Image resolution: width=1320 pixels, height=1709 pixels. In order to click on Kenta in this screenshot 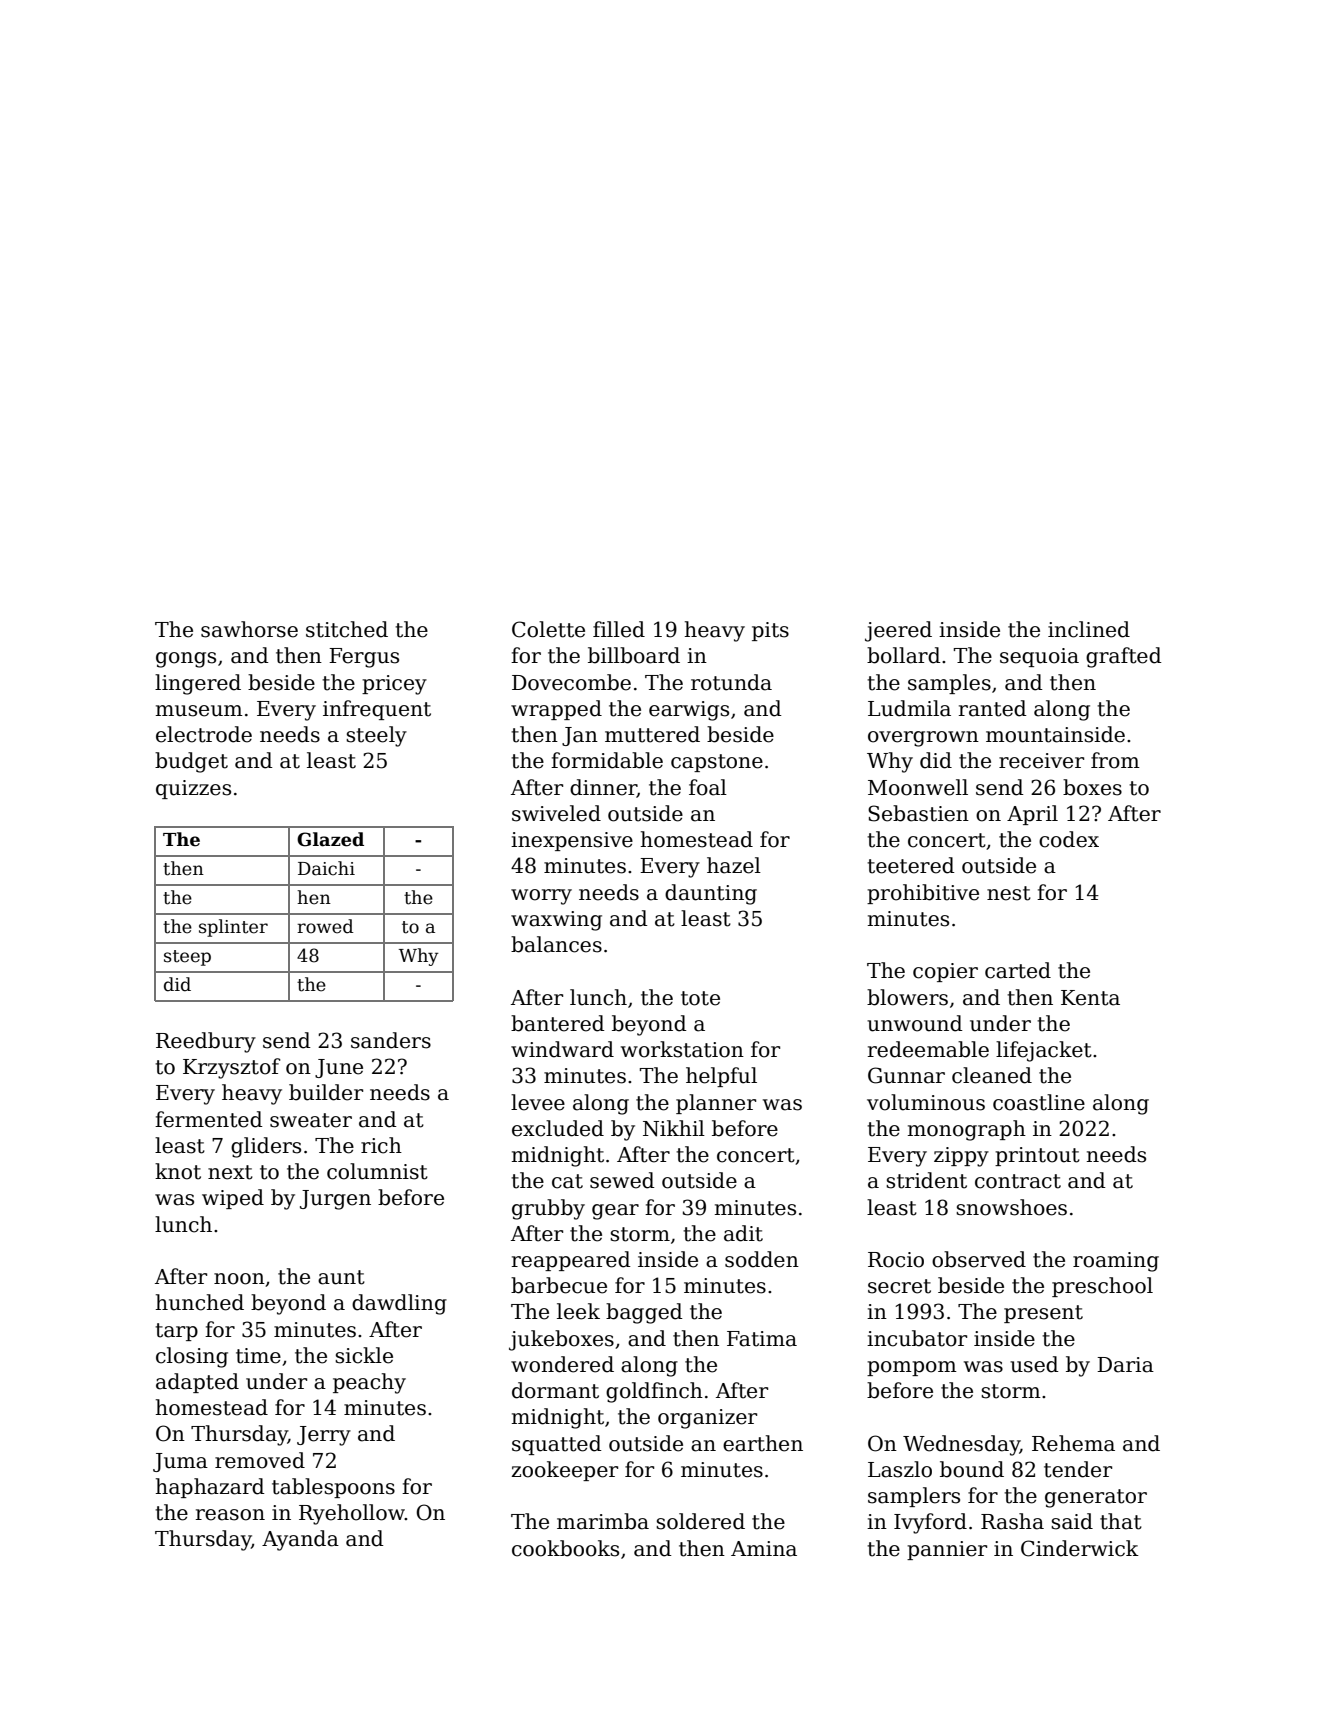, I will do `click(1090, 998)`.
